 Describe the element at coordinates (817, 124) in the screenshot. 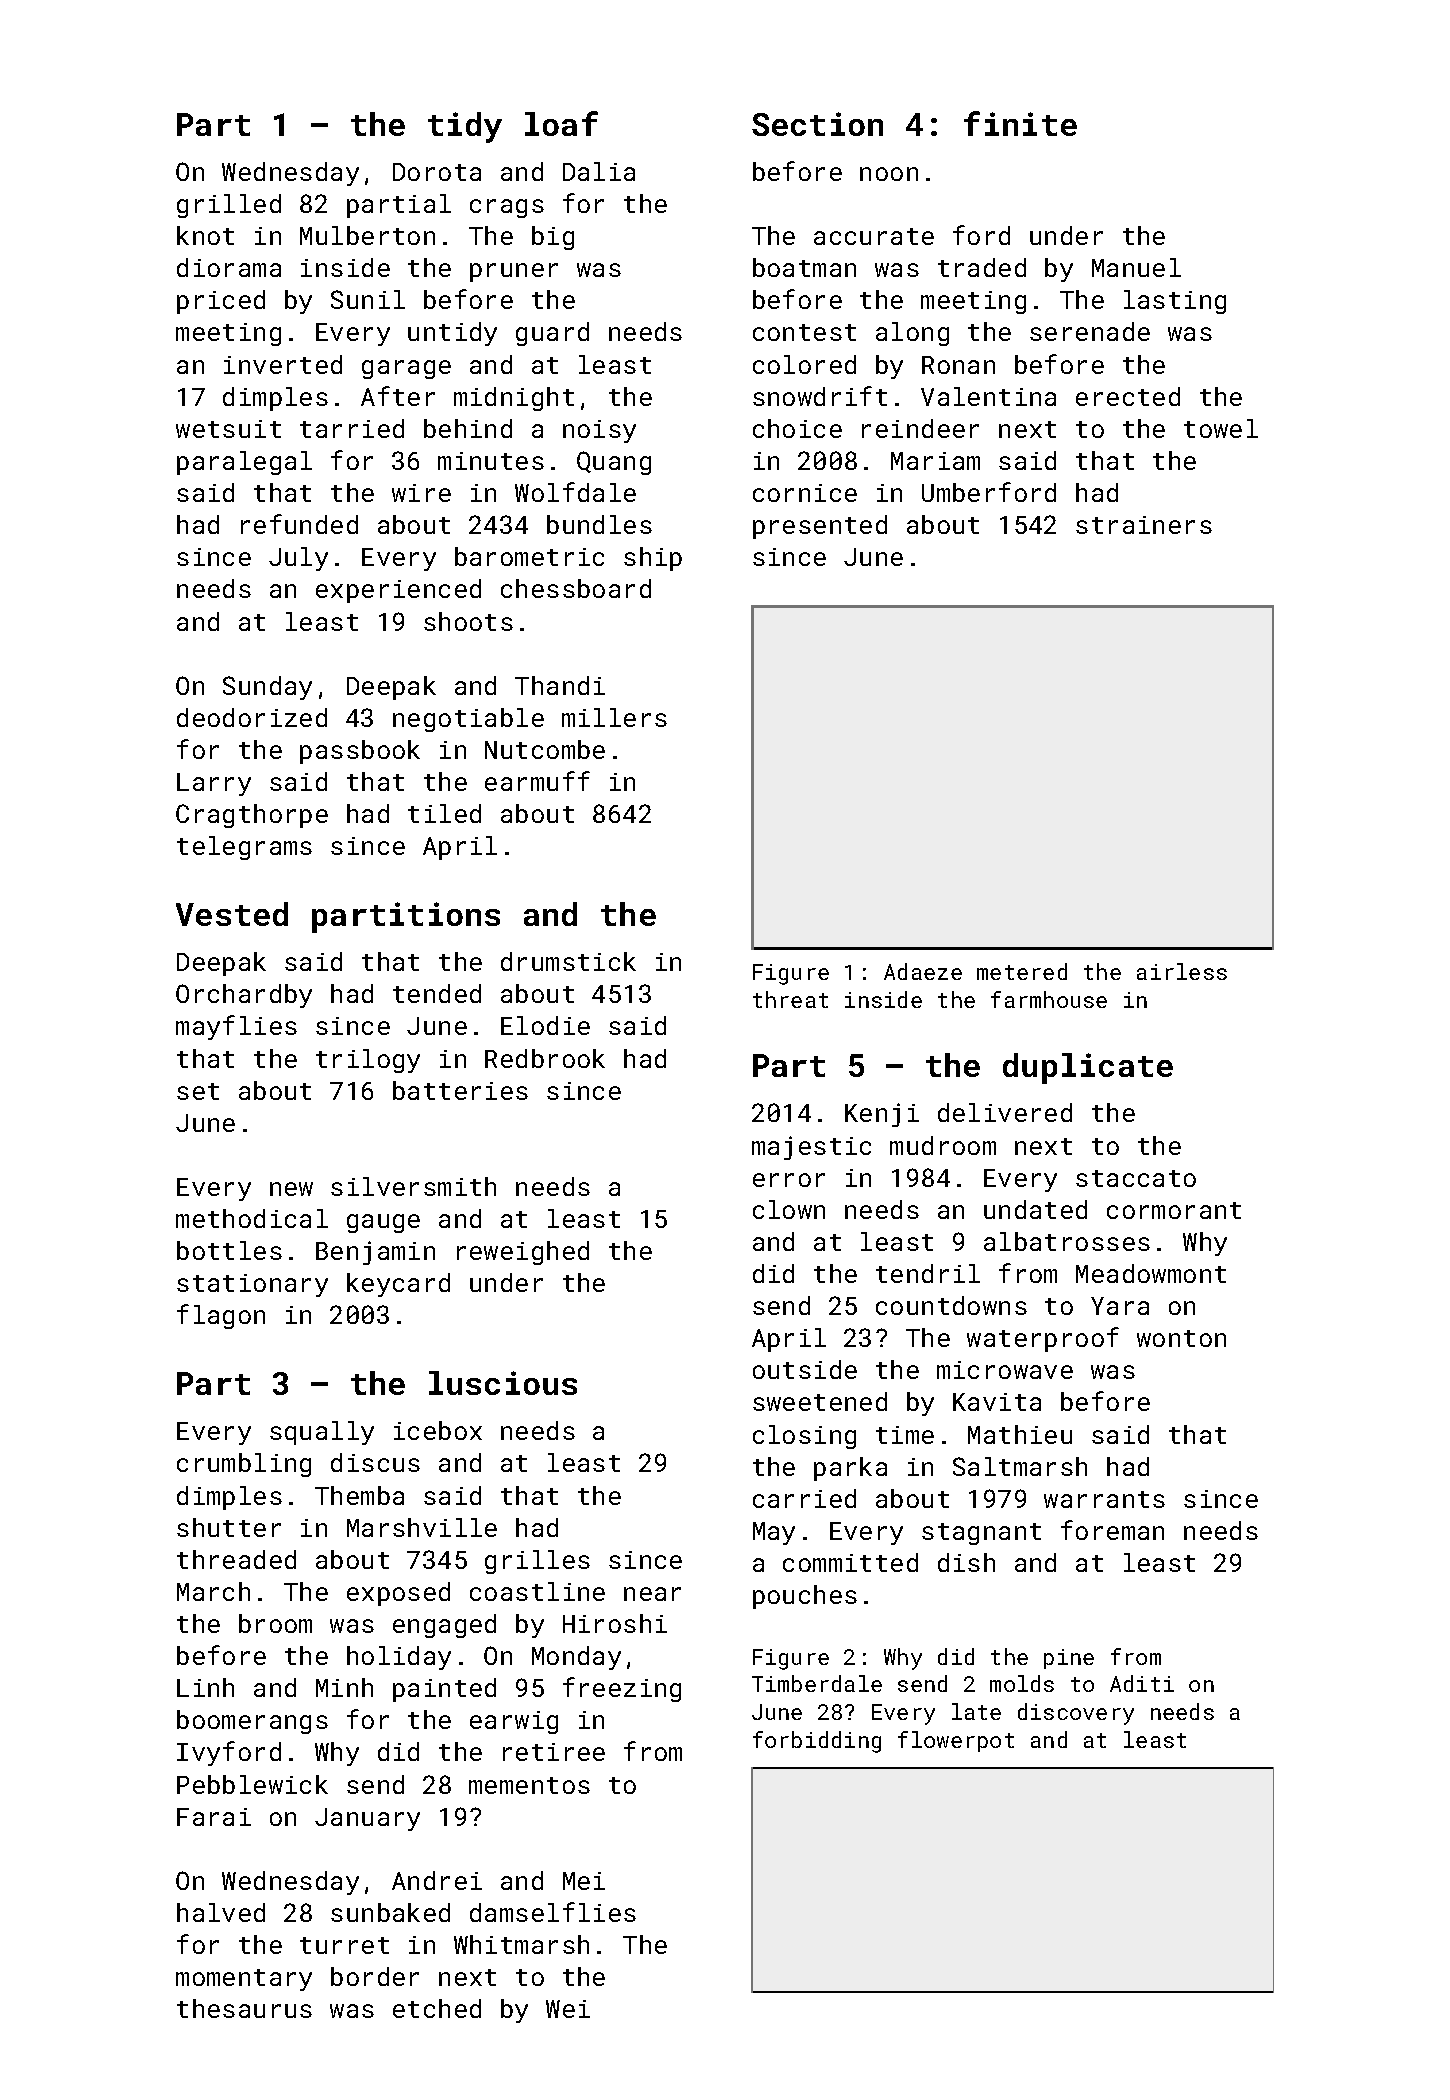

I see `Section` at that location.
